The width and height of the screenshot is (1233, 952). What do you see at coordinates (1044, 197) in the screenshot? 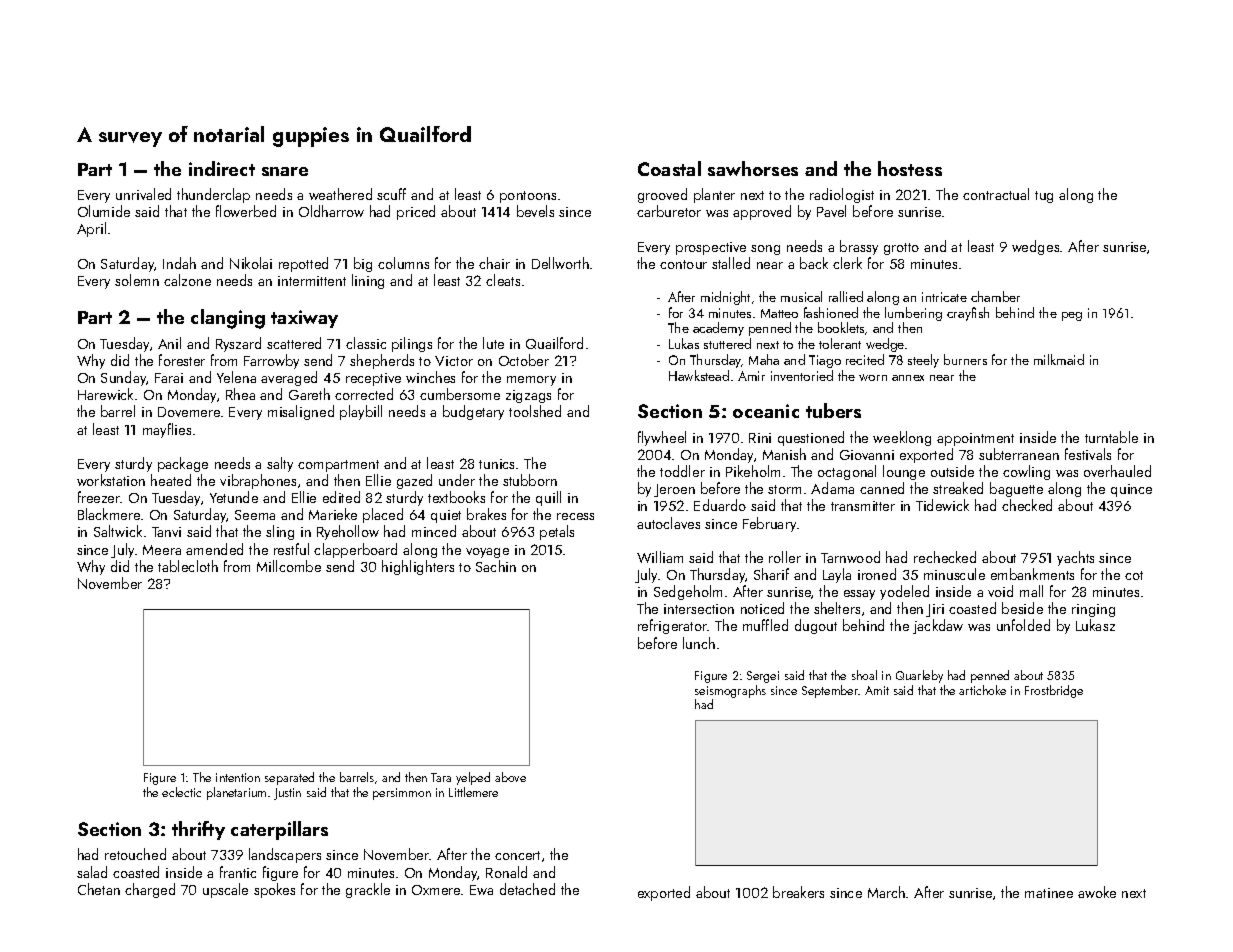
I see `tug` at bounding box center [1044, 197].
